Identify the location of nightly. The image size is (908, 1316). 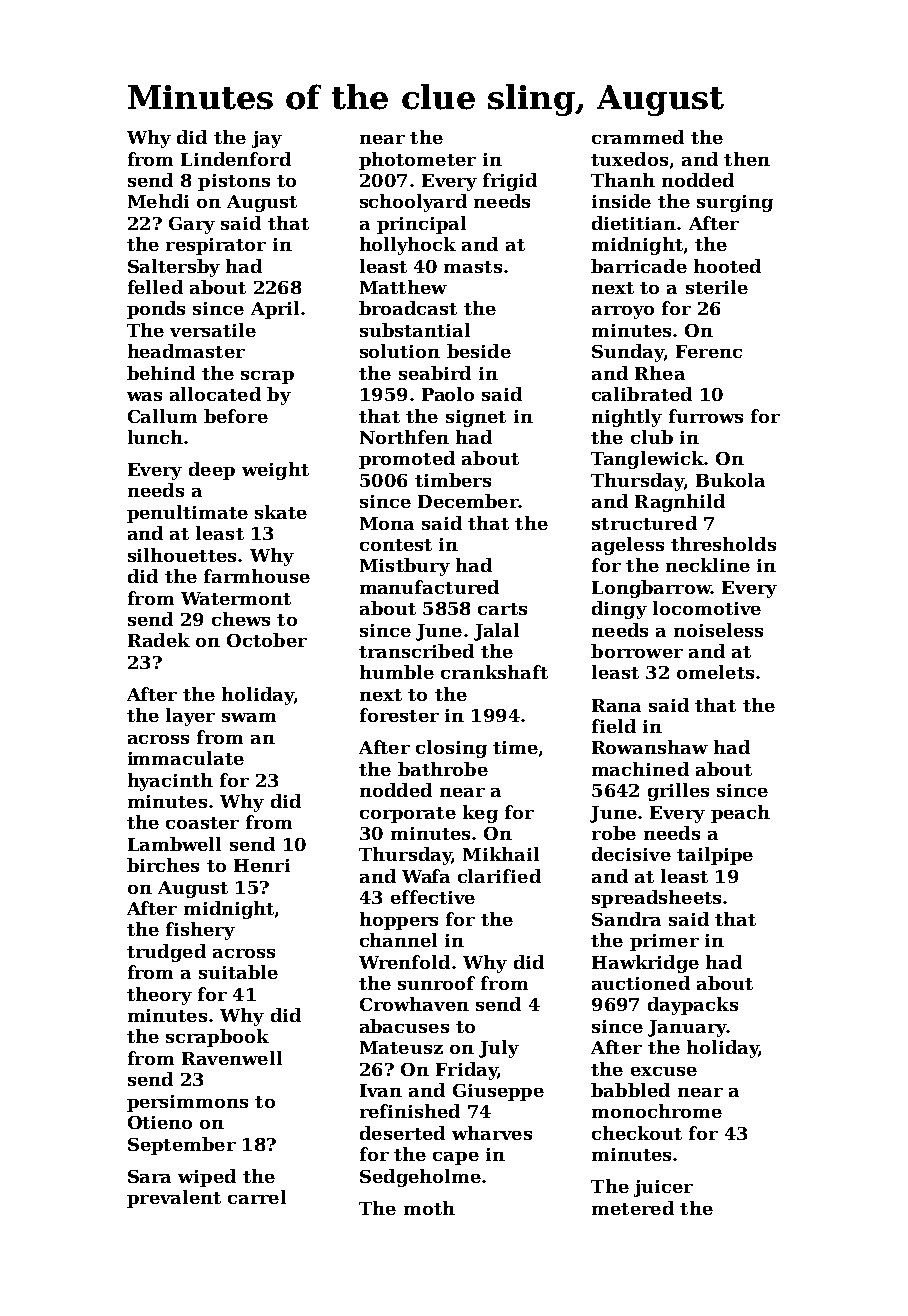
(627, 418).
